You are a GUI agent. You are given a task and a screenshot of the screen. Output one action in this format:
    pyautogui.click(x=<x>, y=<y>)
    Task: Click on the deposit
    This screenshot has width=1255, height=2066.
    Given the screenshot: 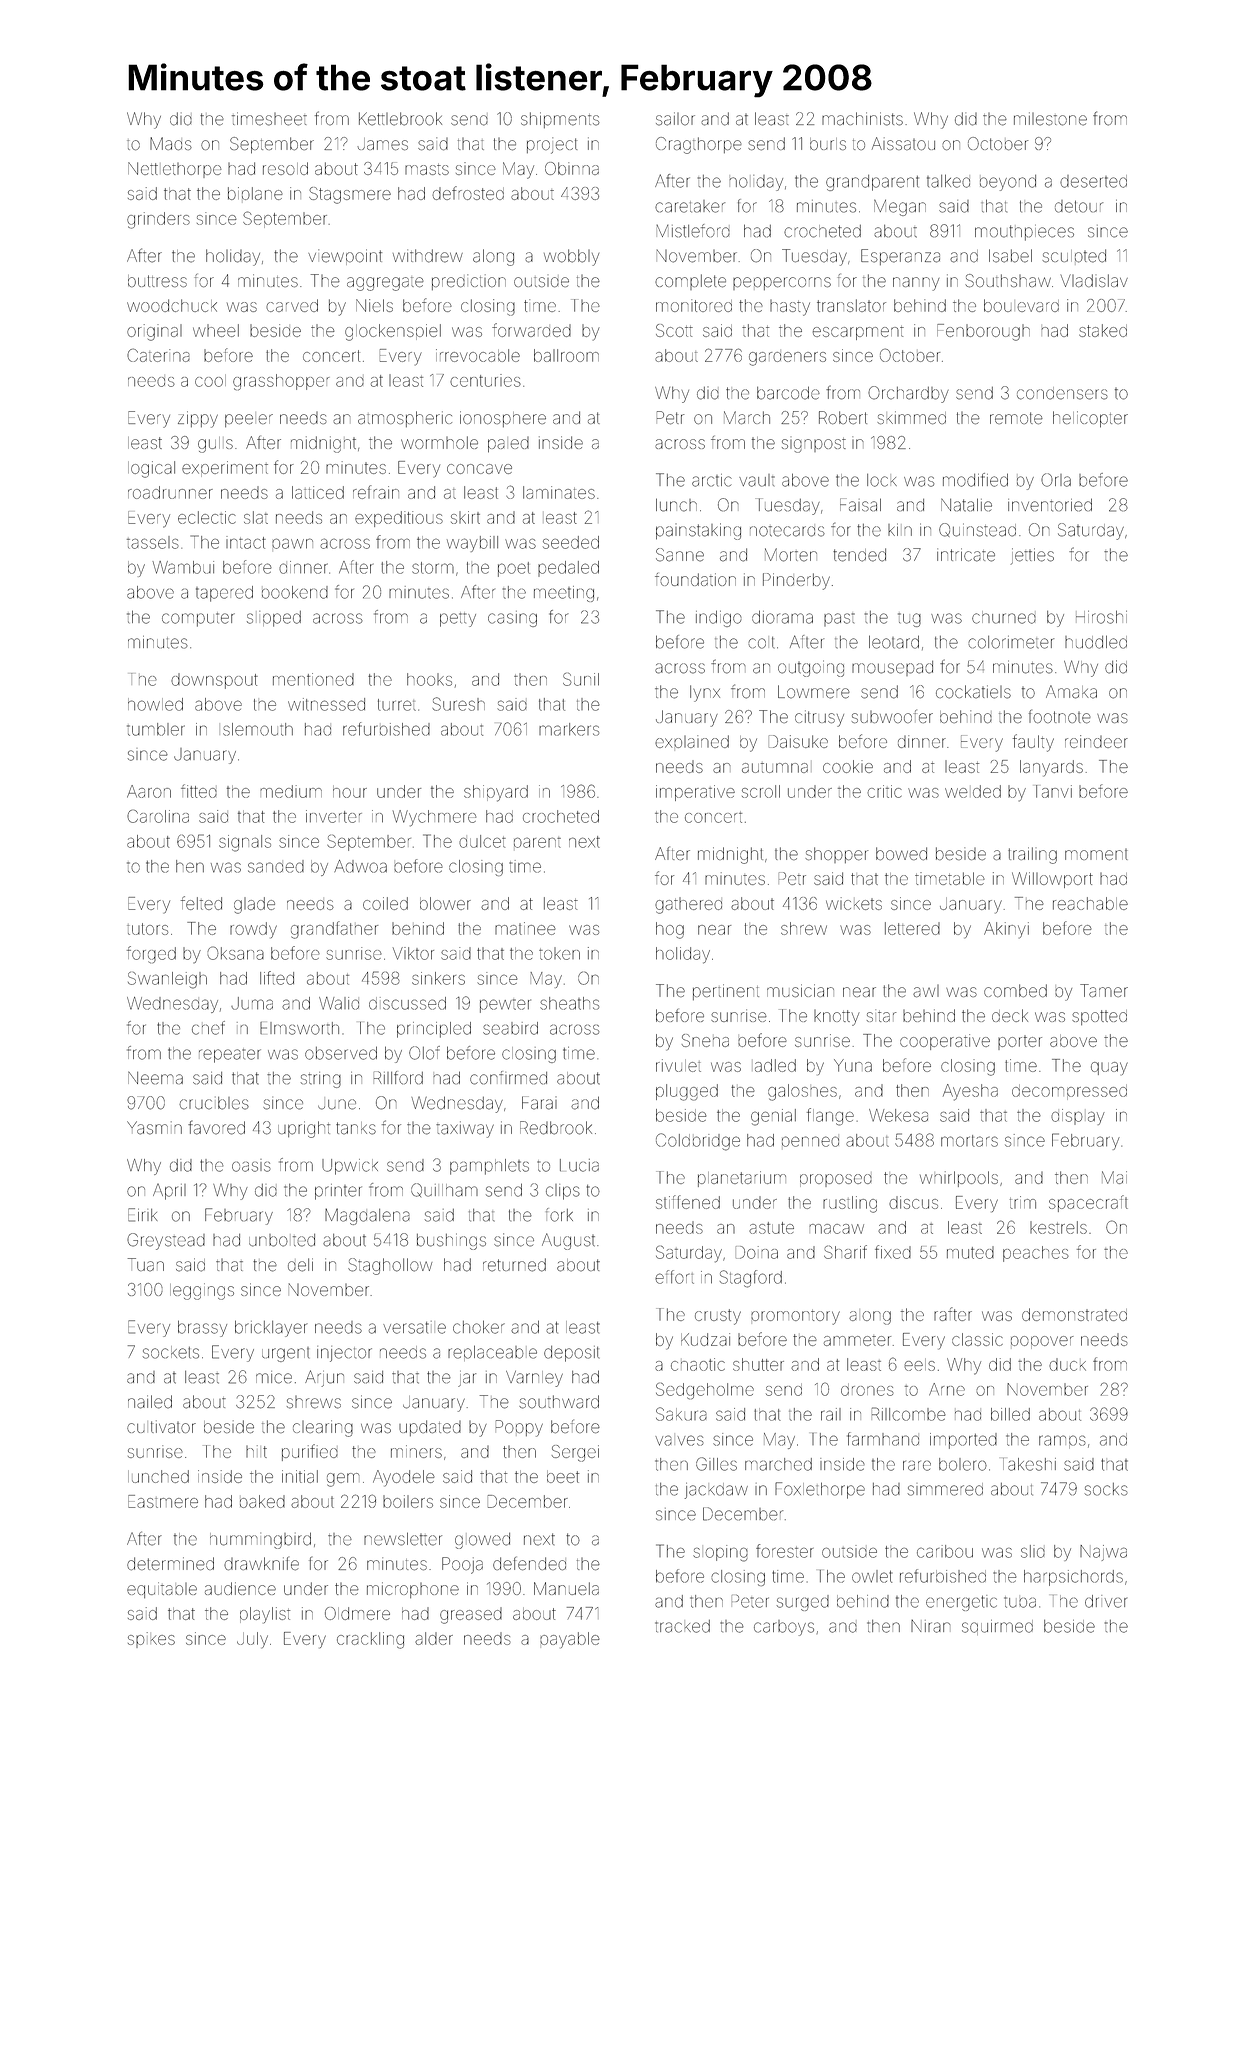 What is the action you would take?
    pyautogui.click(x=571, y=1354)
